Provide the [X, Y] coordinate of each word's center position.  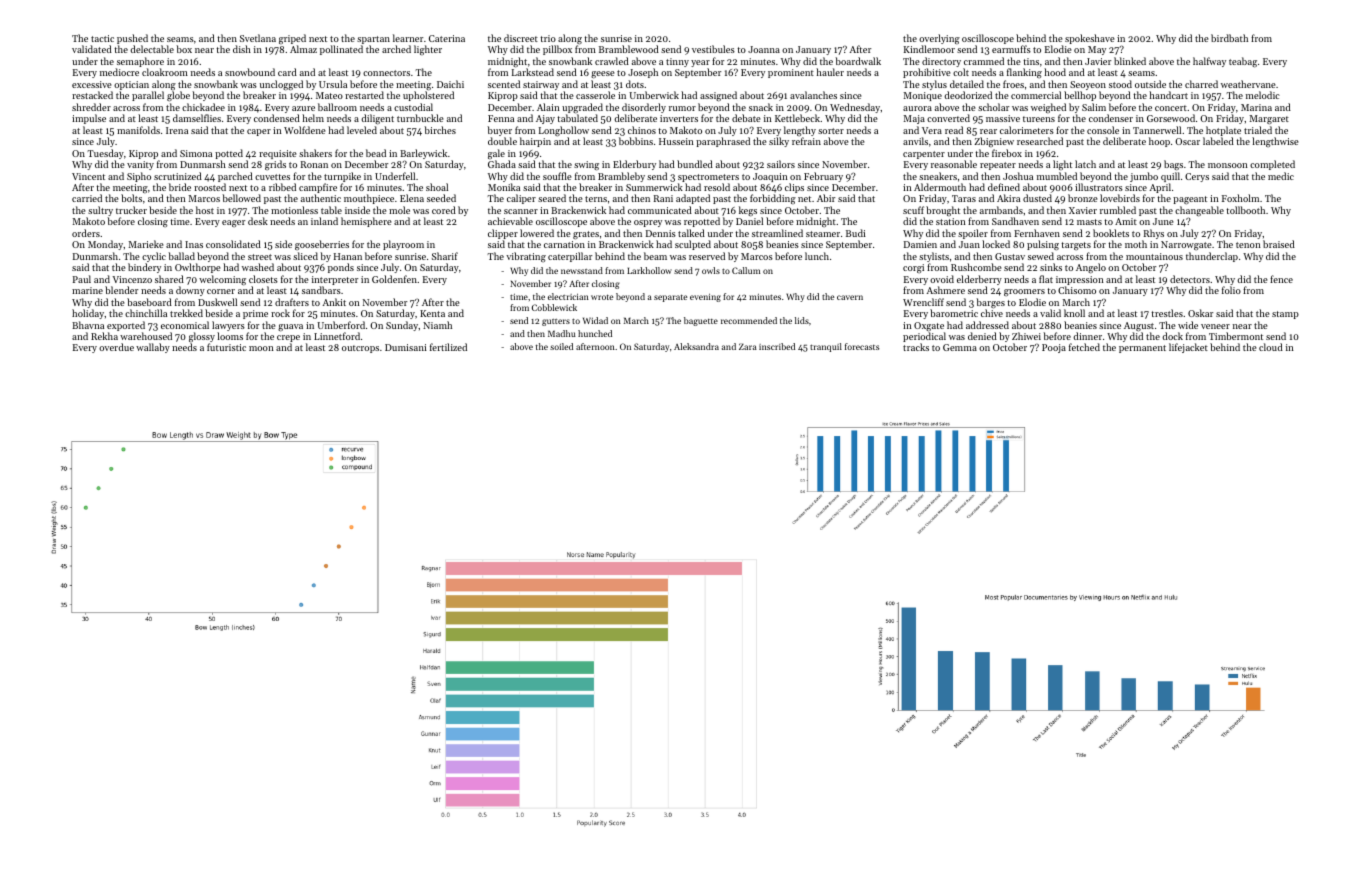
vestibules [713, 49]
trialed [1258, 130]
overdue [116, 347]
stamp [1285, 315]
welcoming [222, 280]
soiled [561, 346]
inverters [679, 118]
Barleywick [423, 154]
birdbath [1229, 38]
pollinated [341, 50]
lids [802, 320]
